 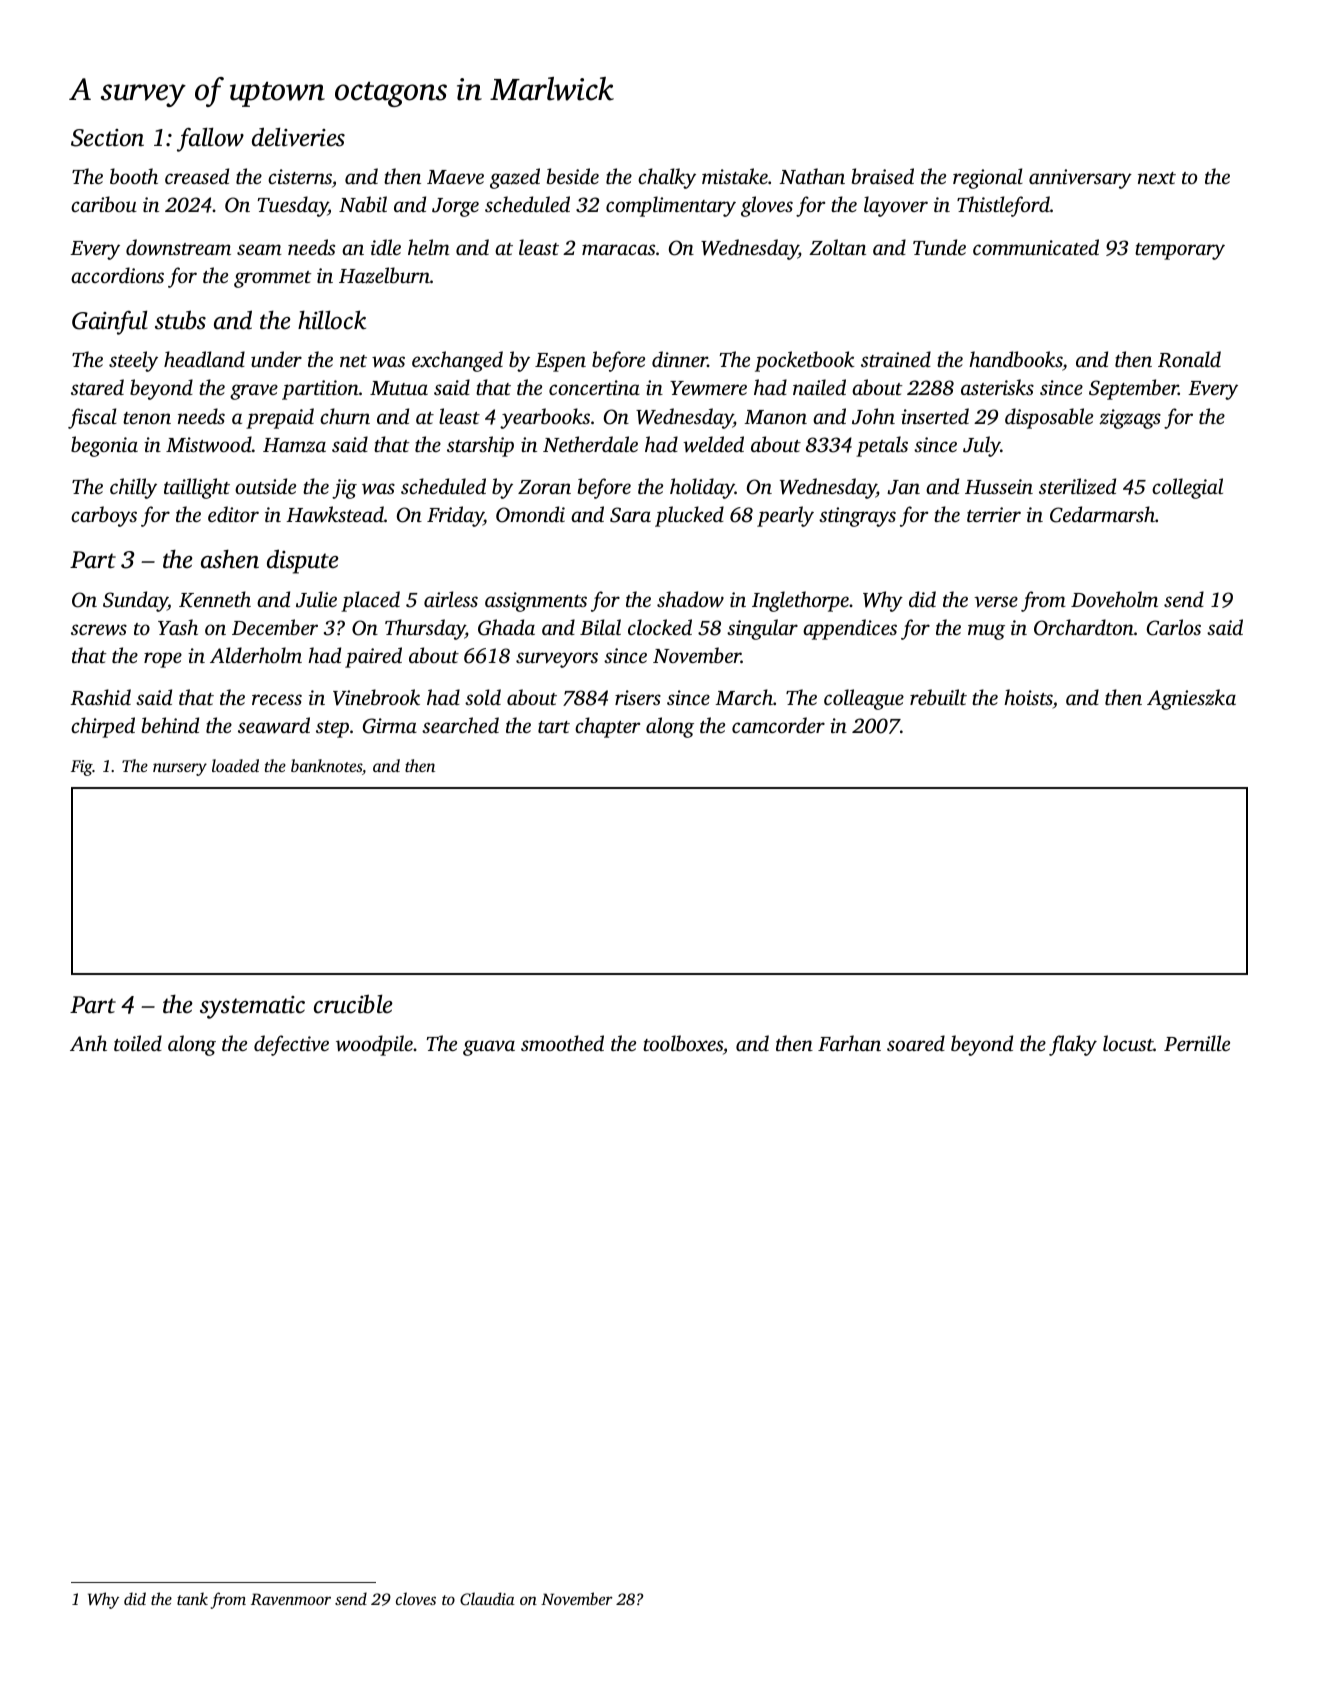 I want to click on tank, so click(x=192, y=1598).
